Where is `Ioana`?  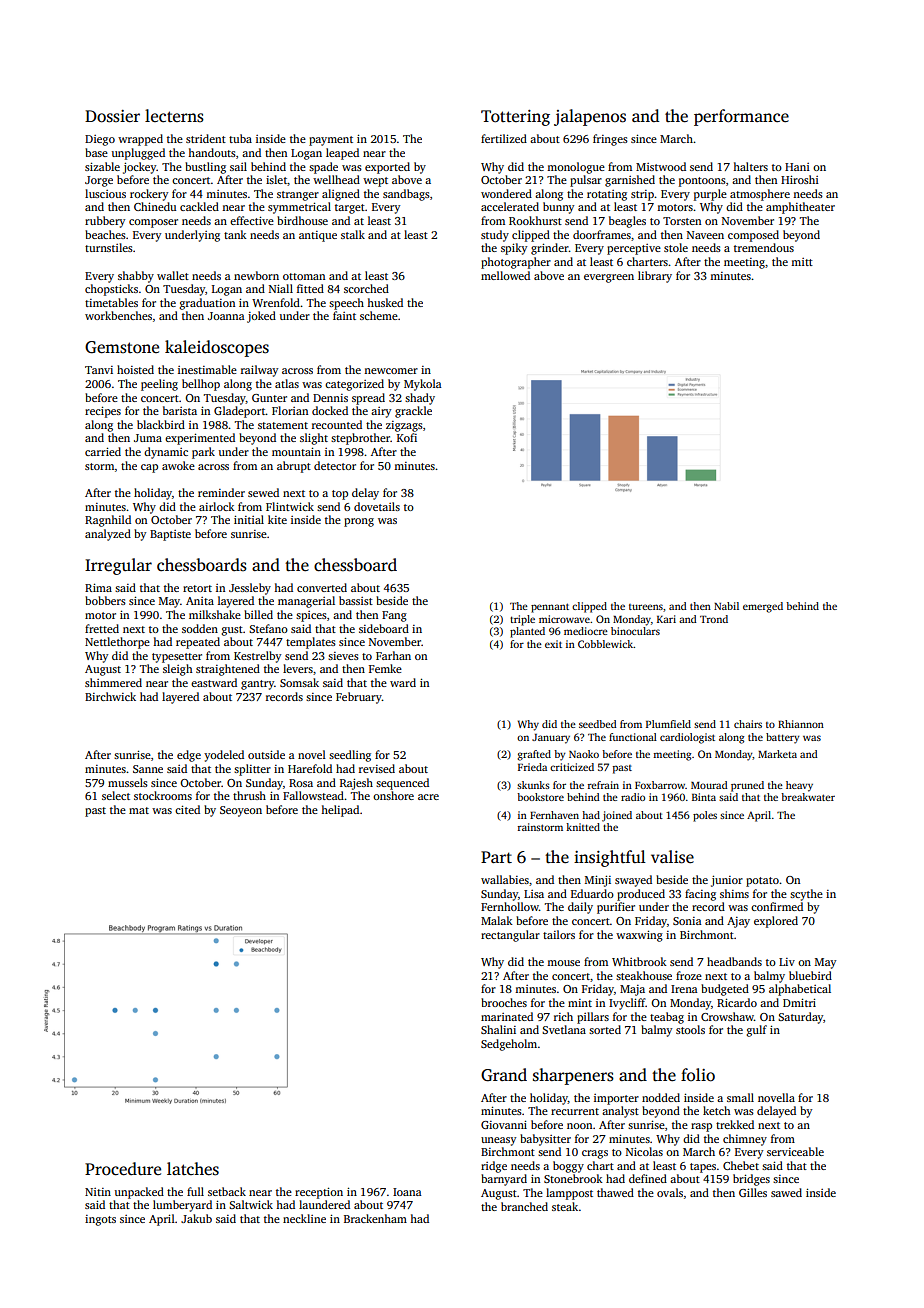 Ioana is located at coordinates (407, 1192).
